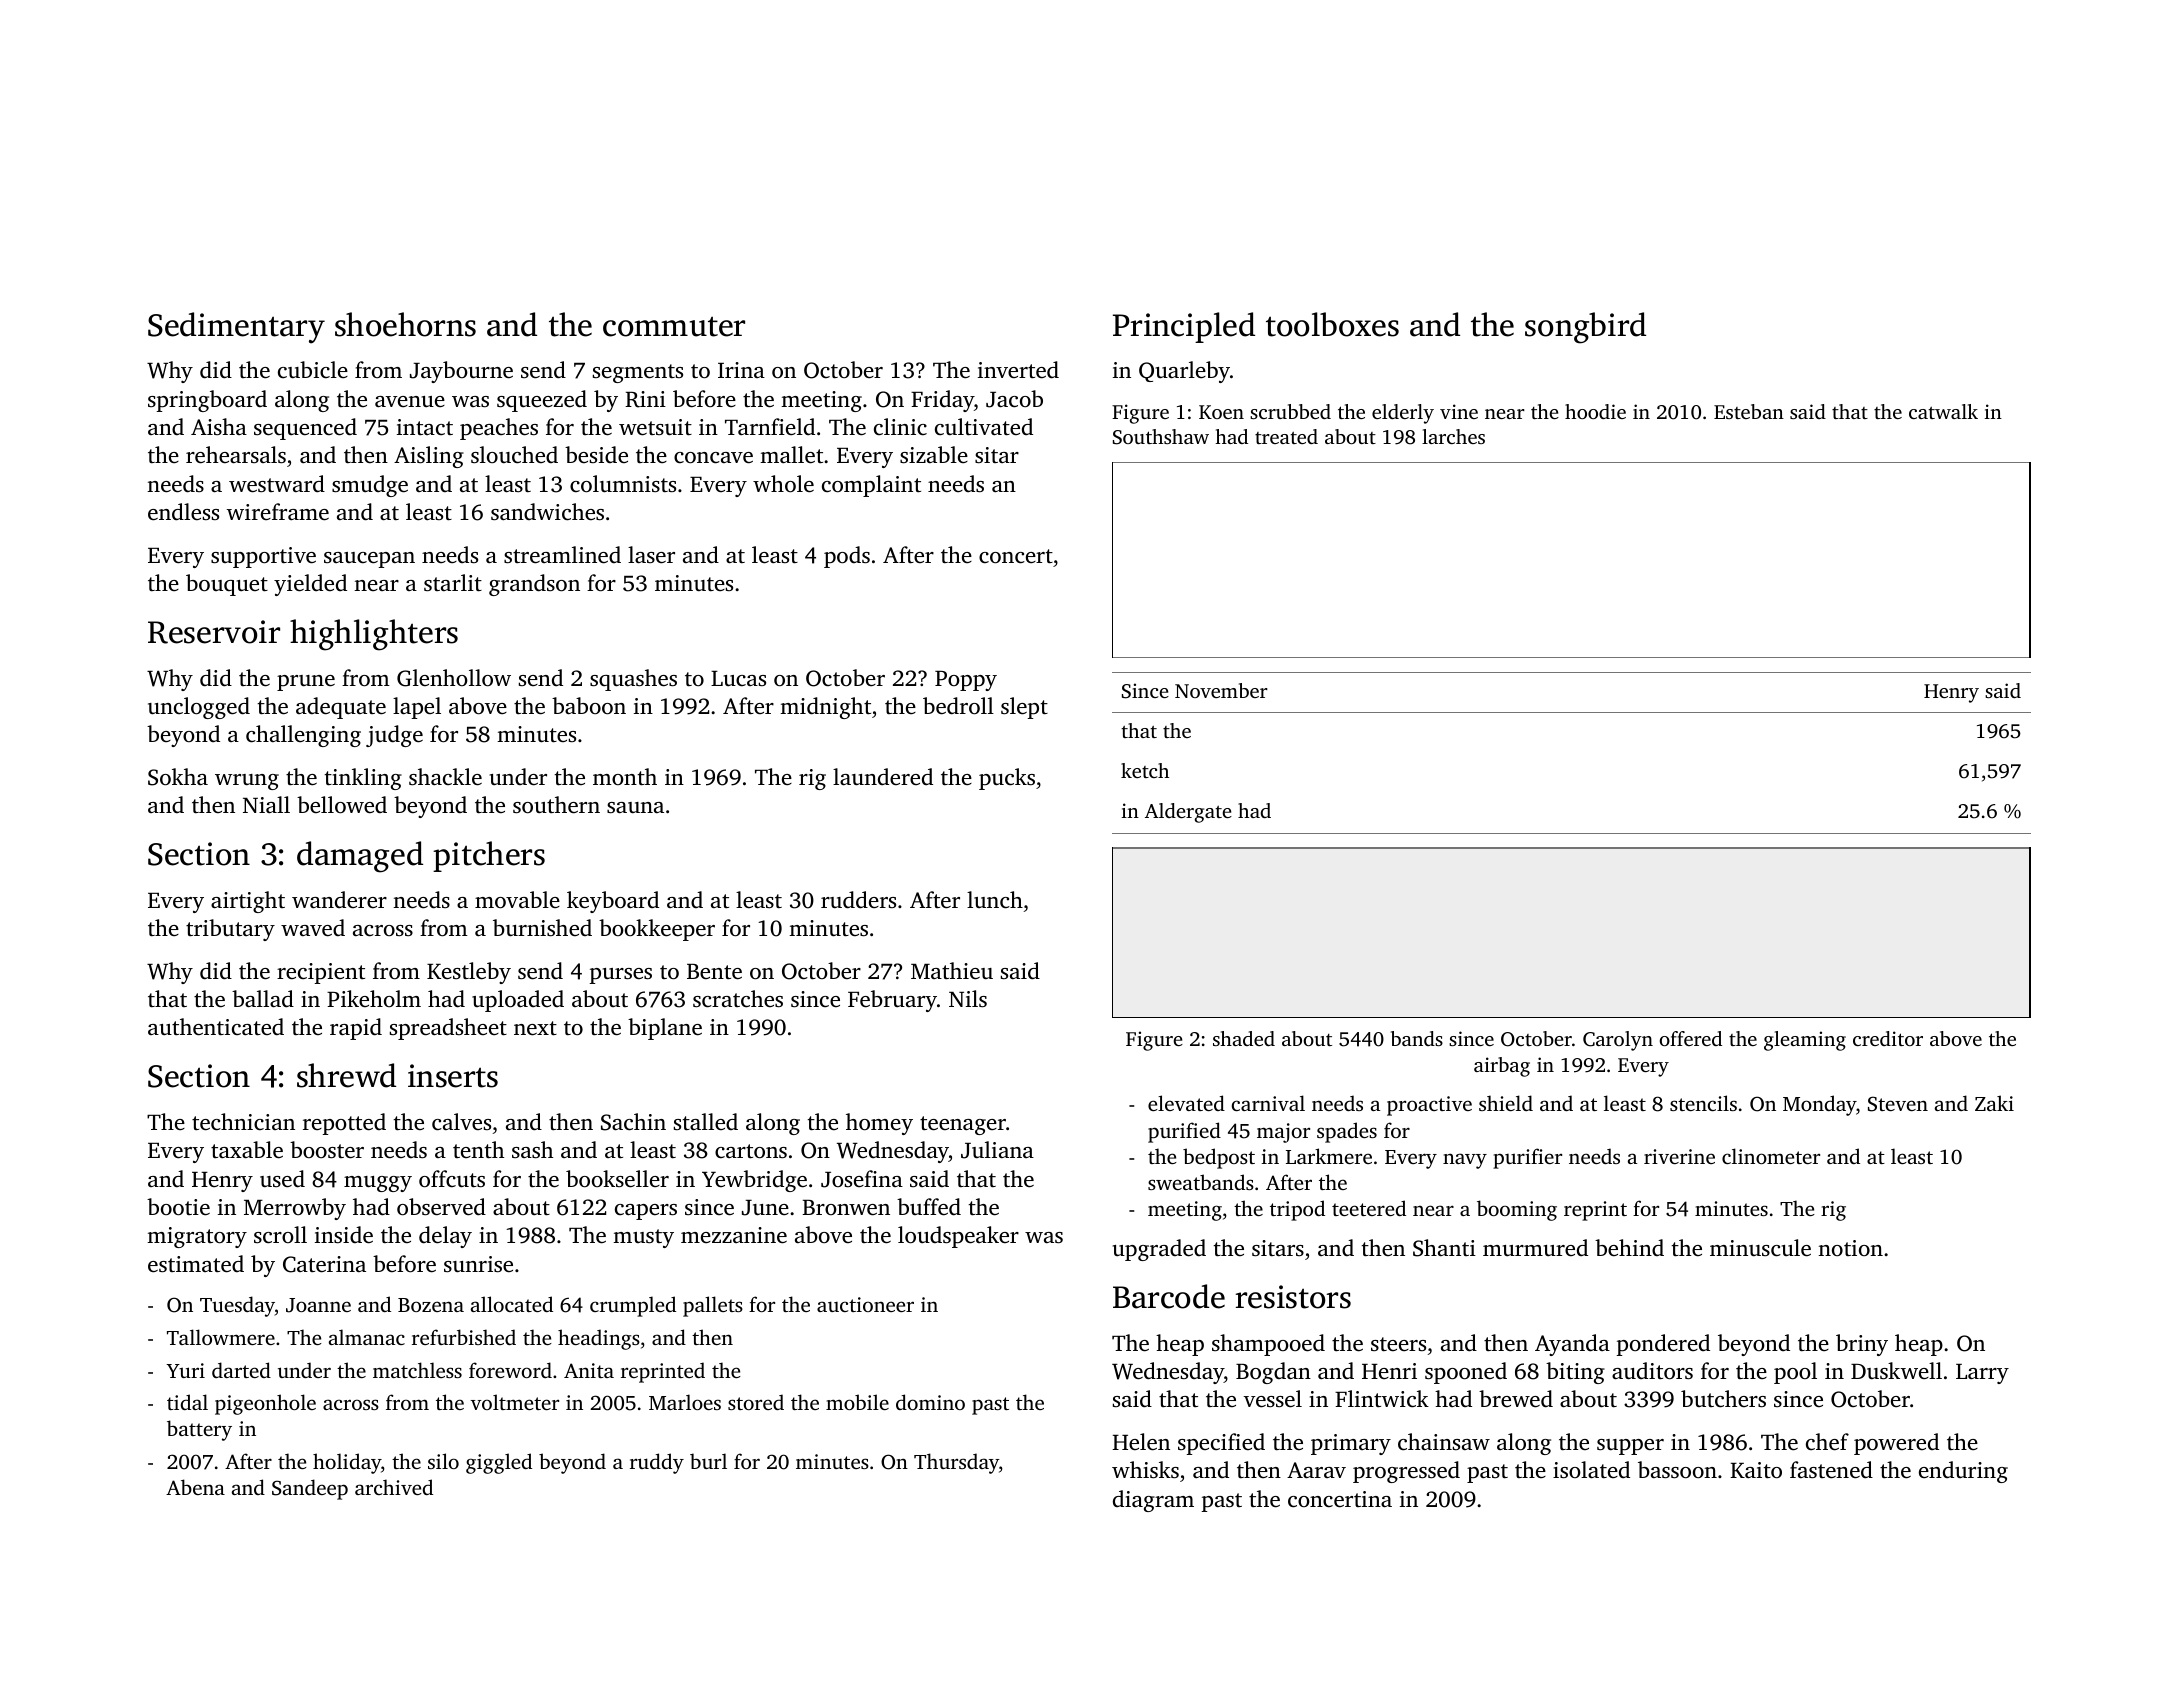  What do you see at coordinates (1535, 1247) in the screenshot?
I see `murmured` at bounding box center [1535, 1247].
